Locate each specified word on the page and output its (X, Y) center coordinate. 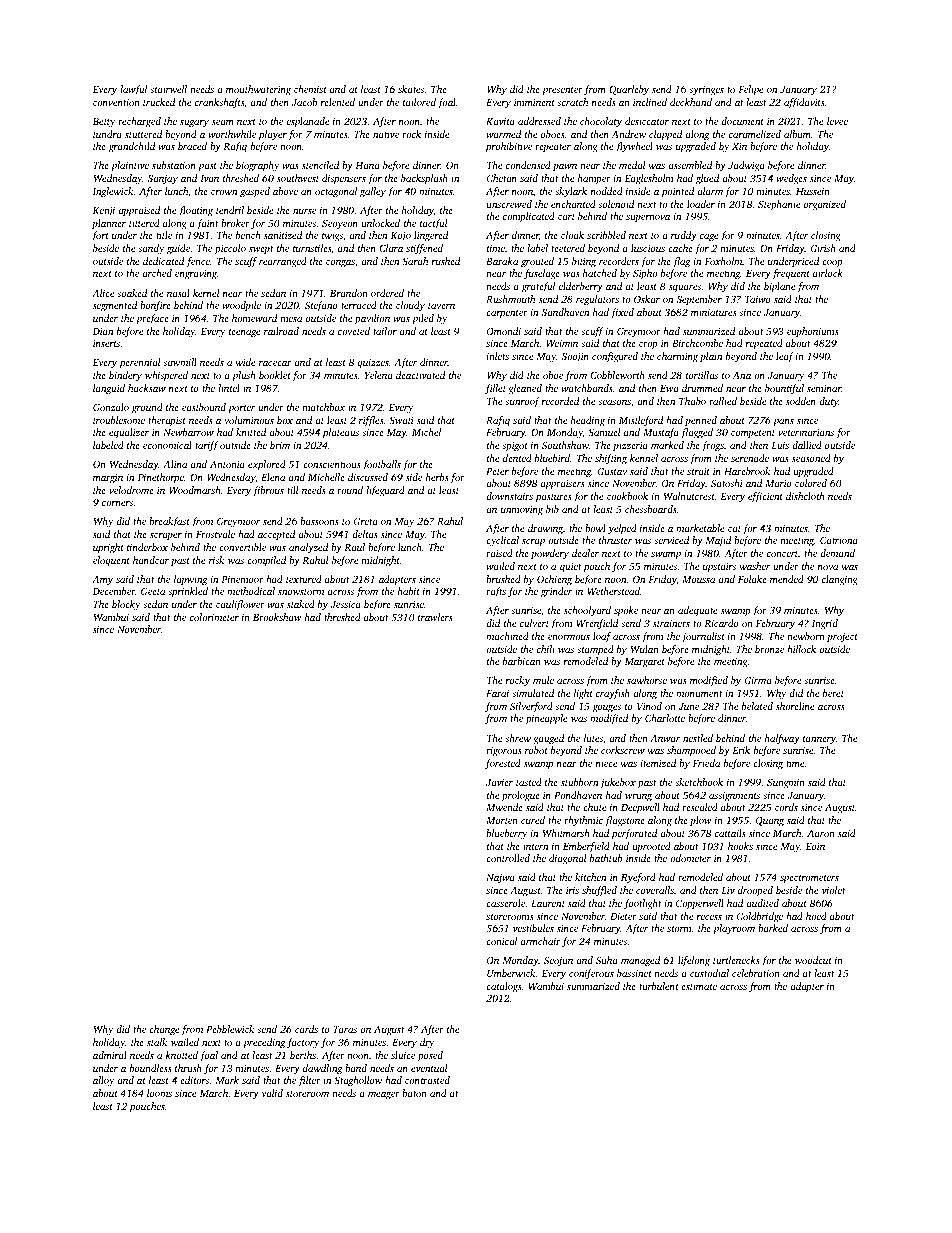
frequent (791, 274)
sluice (403, 1055)
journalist (703, 637)
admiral (110, 1055)
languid (109, 389)
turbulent (659, 986)
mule (543, 680)
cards (306, 1029)
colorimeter (214, 617)
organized (825, 205)
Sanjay (163, 180)
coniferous (591, 974)
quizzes (373, 364)
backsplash (424, 179)
